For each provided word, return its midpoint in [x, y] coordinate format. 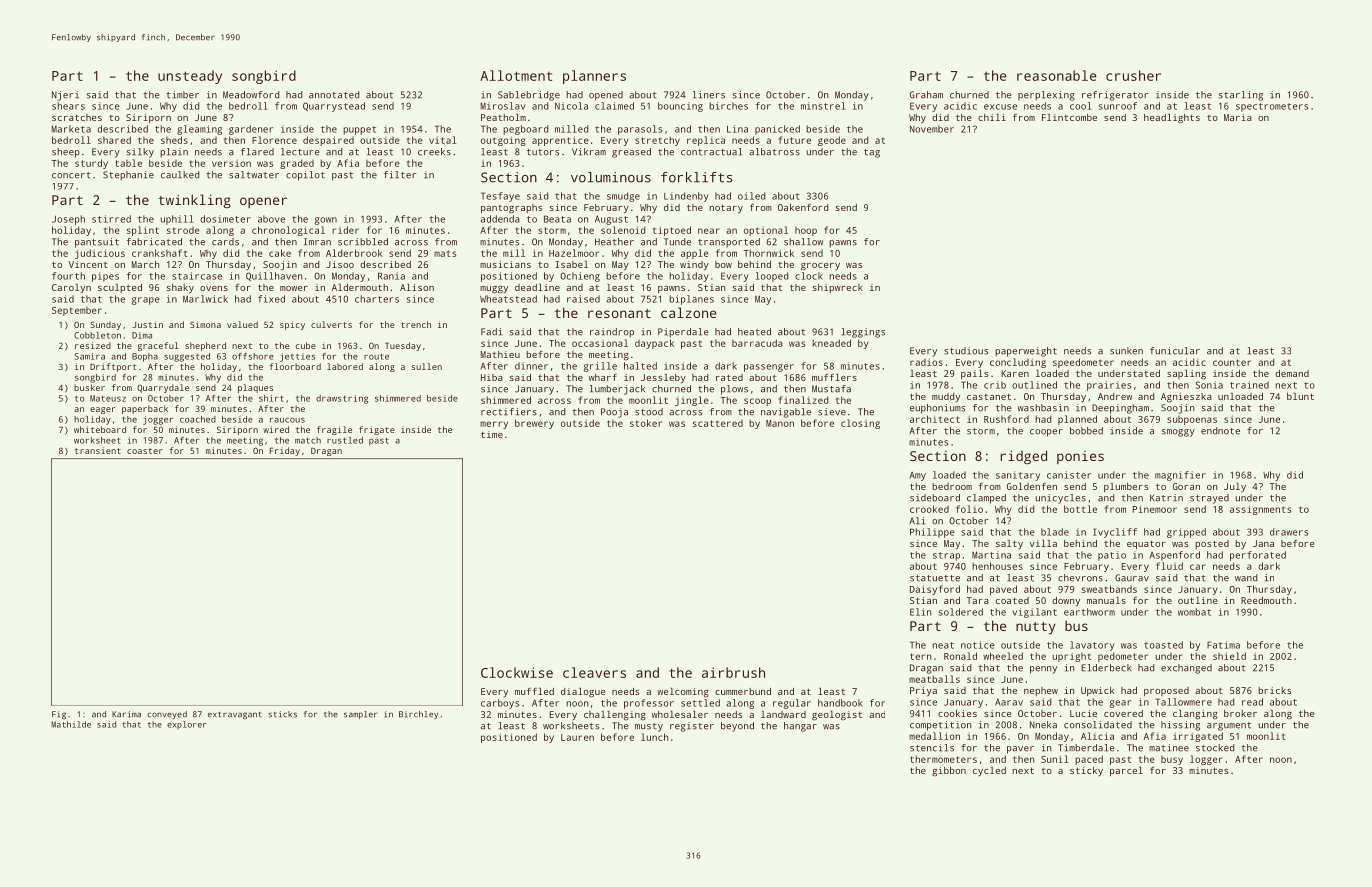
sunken [1126, 351]
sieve [832, 412]
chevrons [1080, 578]
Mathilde [71, 724]
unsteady [190, 77]
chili [992, 117]
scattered [718, 423]
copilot [305, 176]
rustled [345, 440]
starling [1241, 96]
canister [1069, 475]
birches [728, 106]
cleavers [594, 672]
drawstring [342, 399]
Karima [126, 714]
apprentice [560, 141]
